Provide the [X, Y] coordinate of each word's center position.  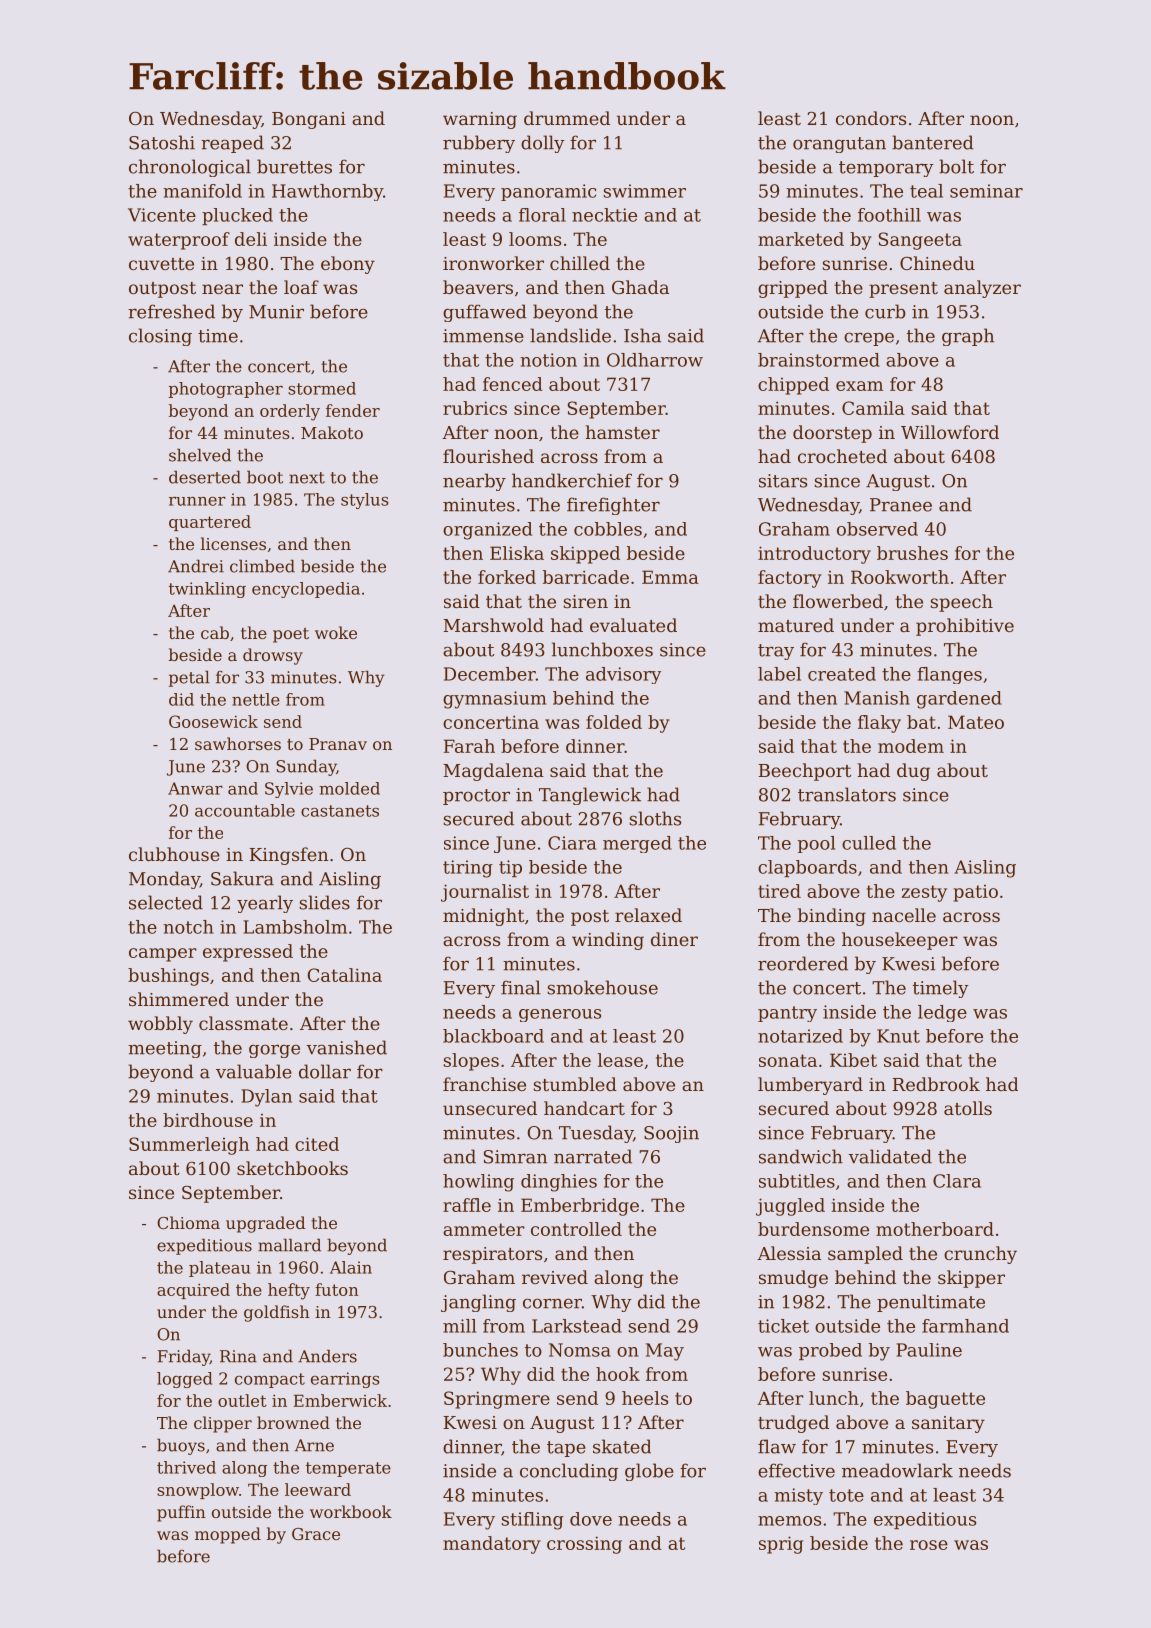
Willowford [950, 432]
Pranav [338, 744]
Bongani [309, 120]
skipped [585, 555]
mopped [228, 1535]
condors [871, 118]
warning [480, 120]
